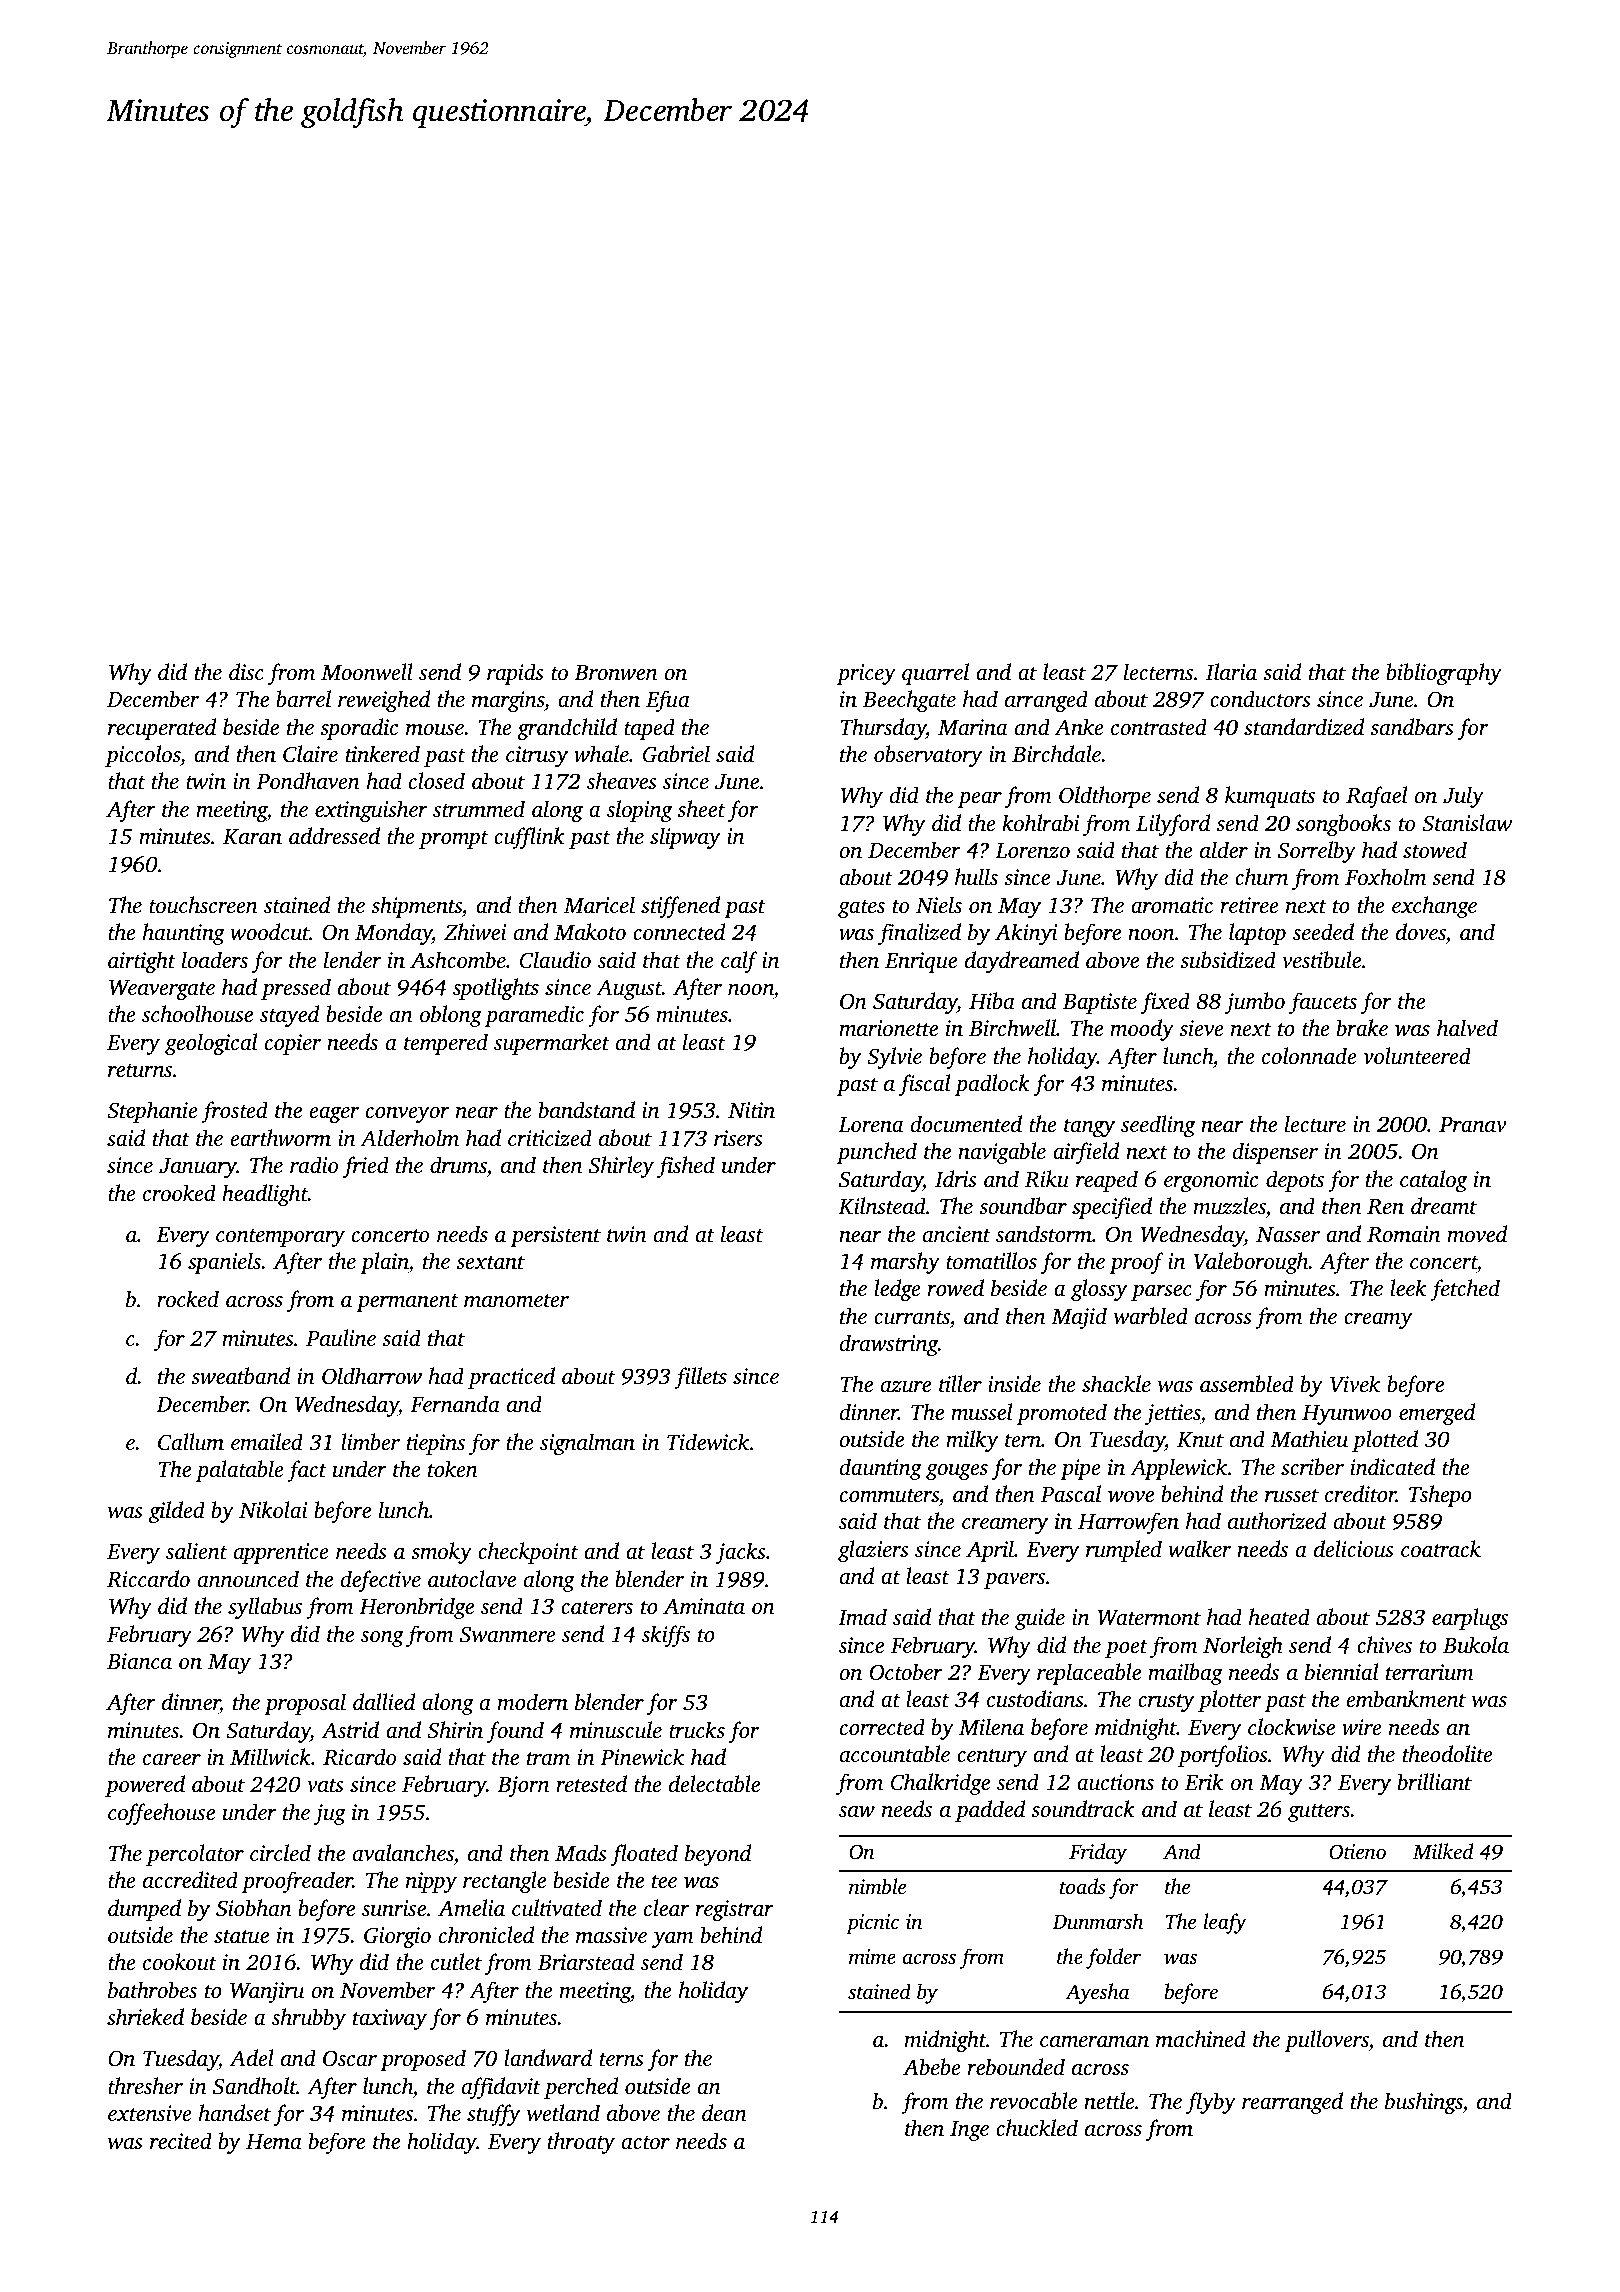 The image size is (1620, 2292). I want to click on quarrel, so click(935, 674).
